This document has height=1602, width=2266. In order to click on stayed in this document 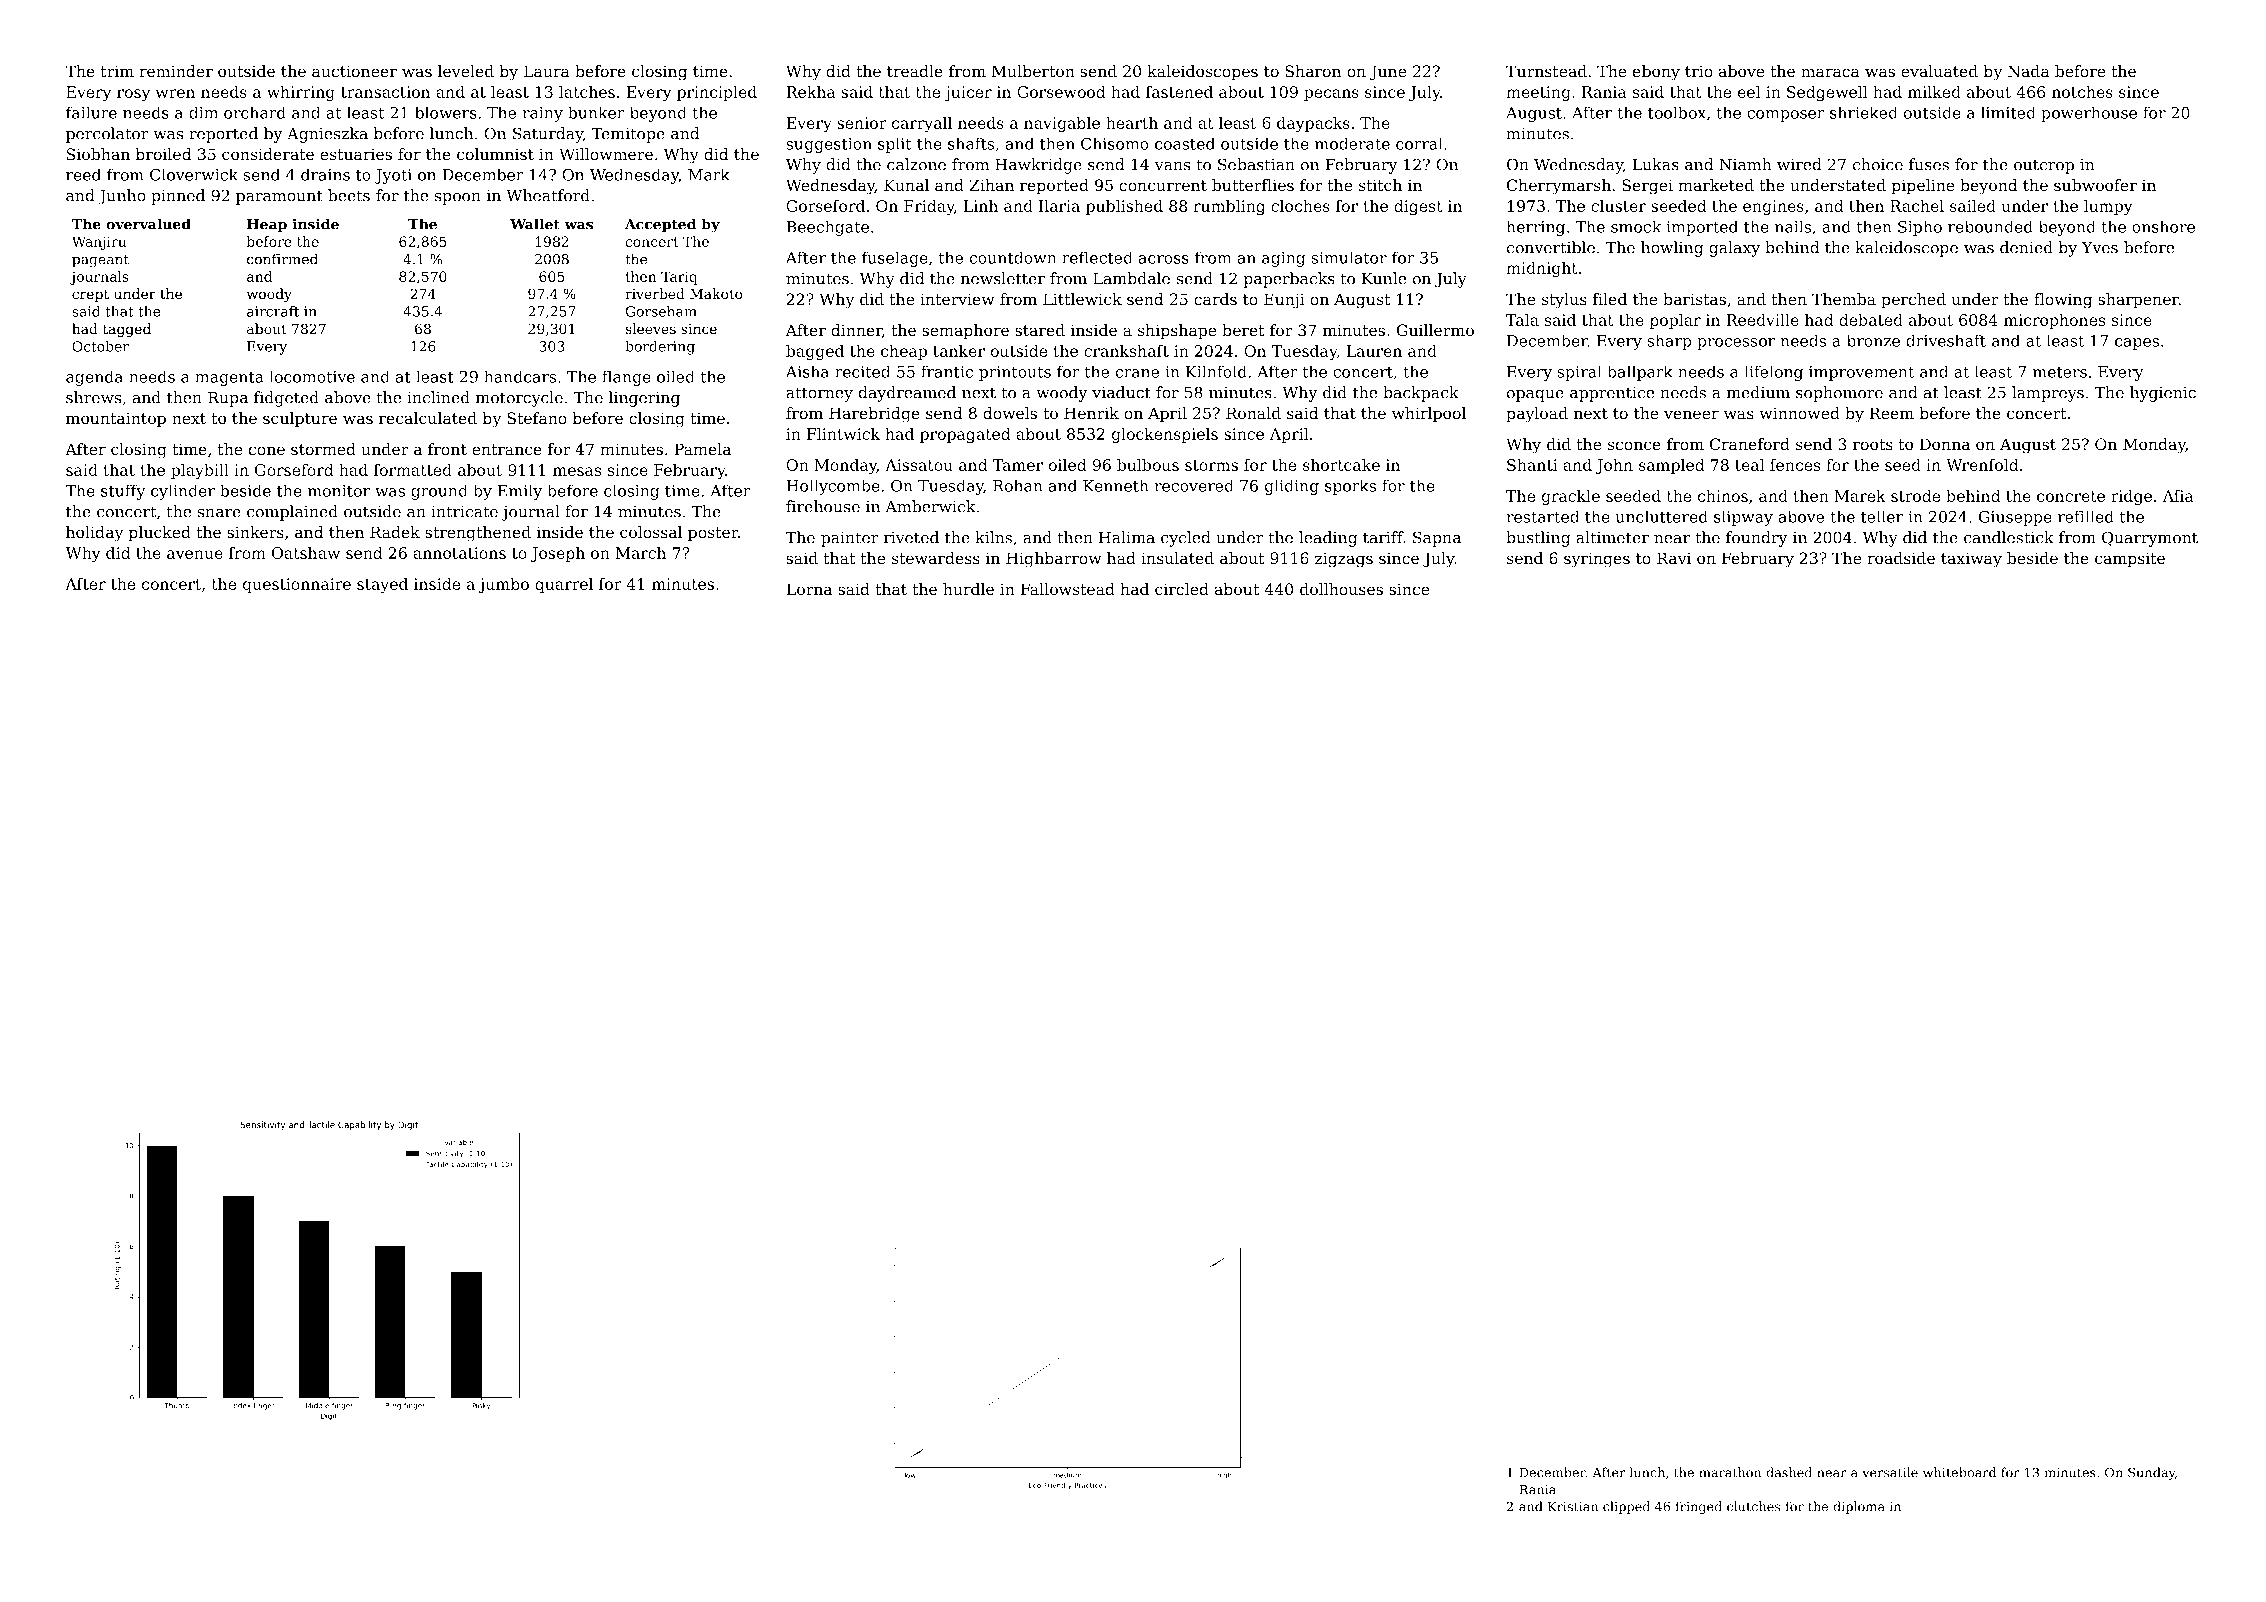, I will do `click(382, 585)`.
